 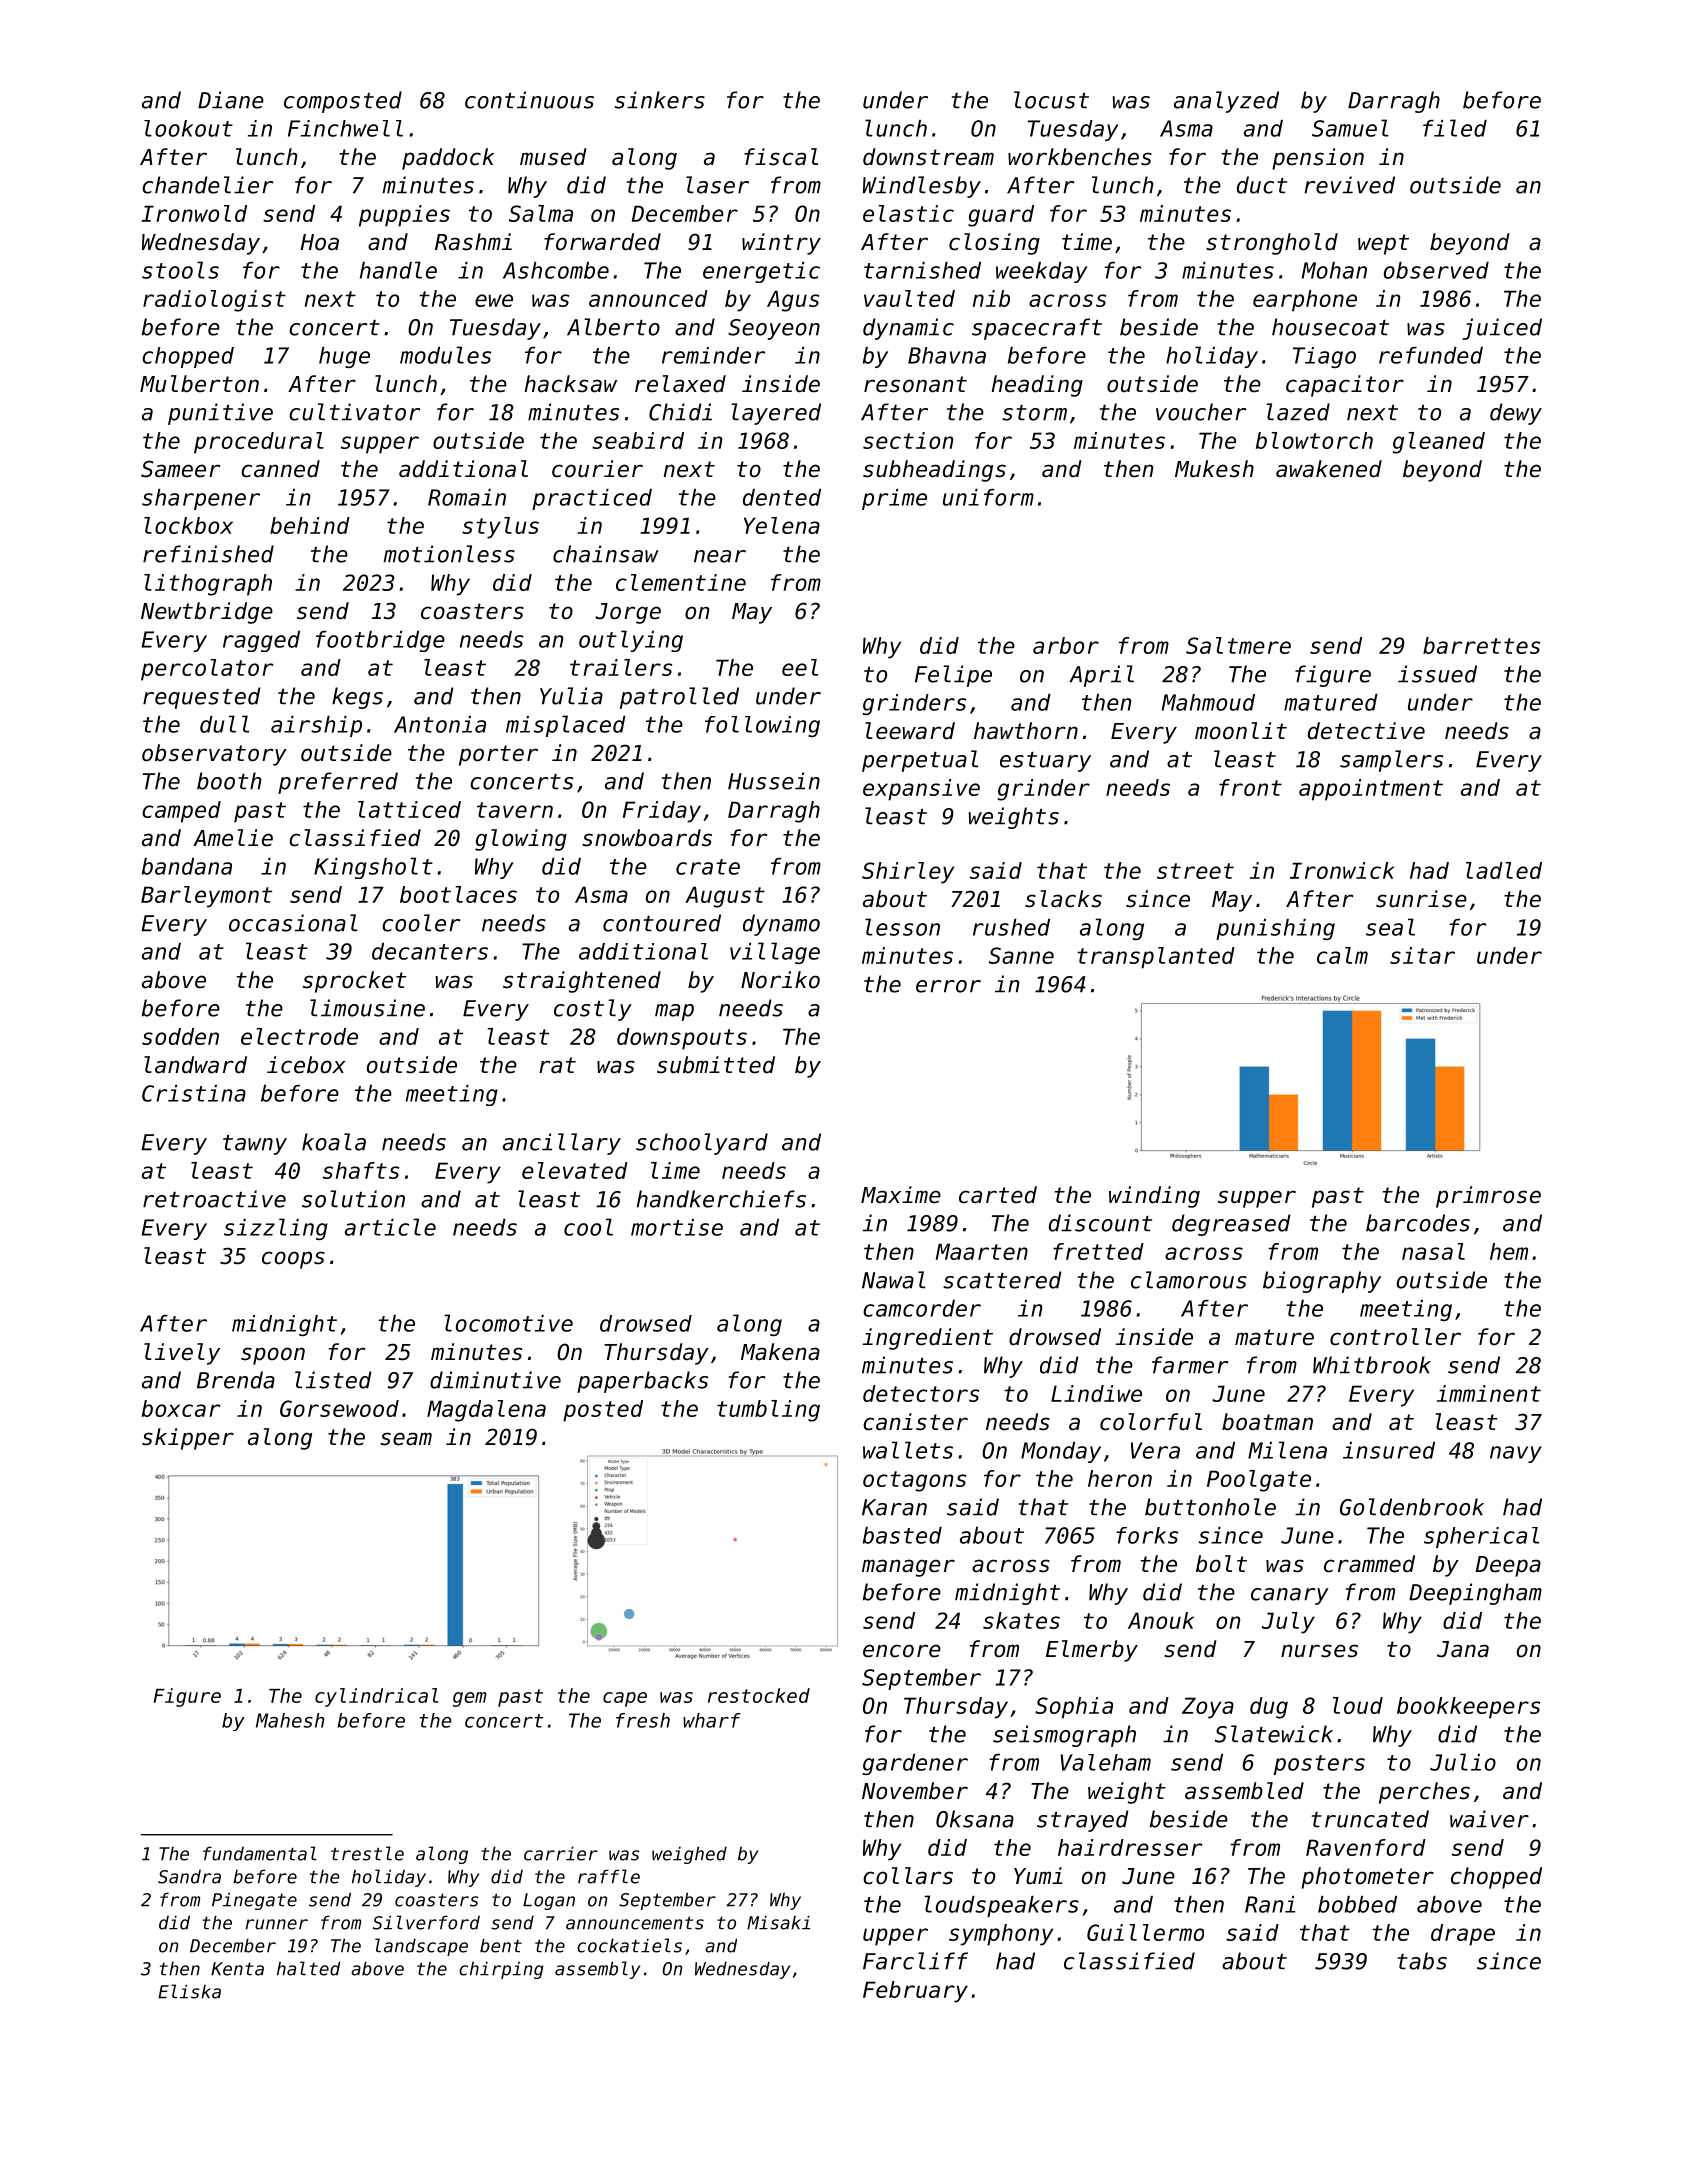 What do you see at coordinates (1087, 242) in the screenshot?
I see `time` at bounding box center [1087, 242].
